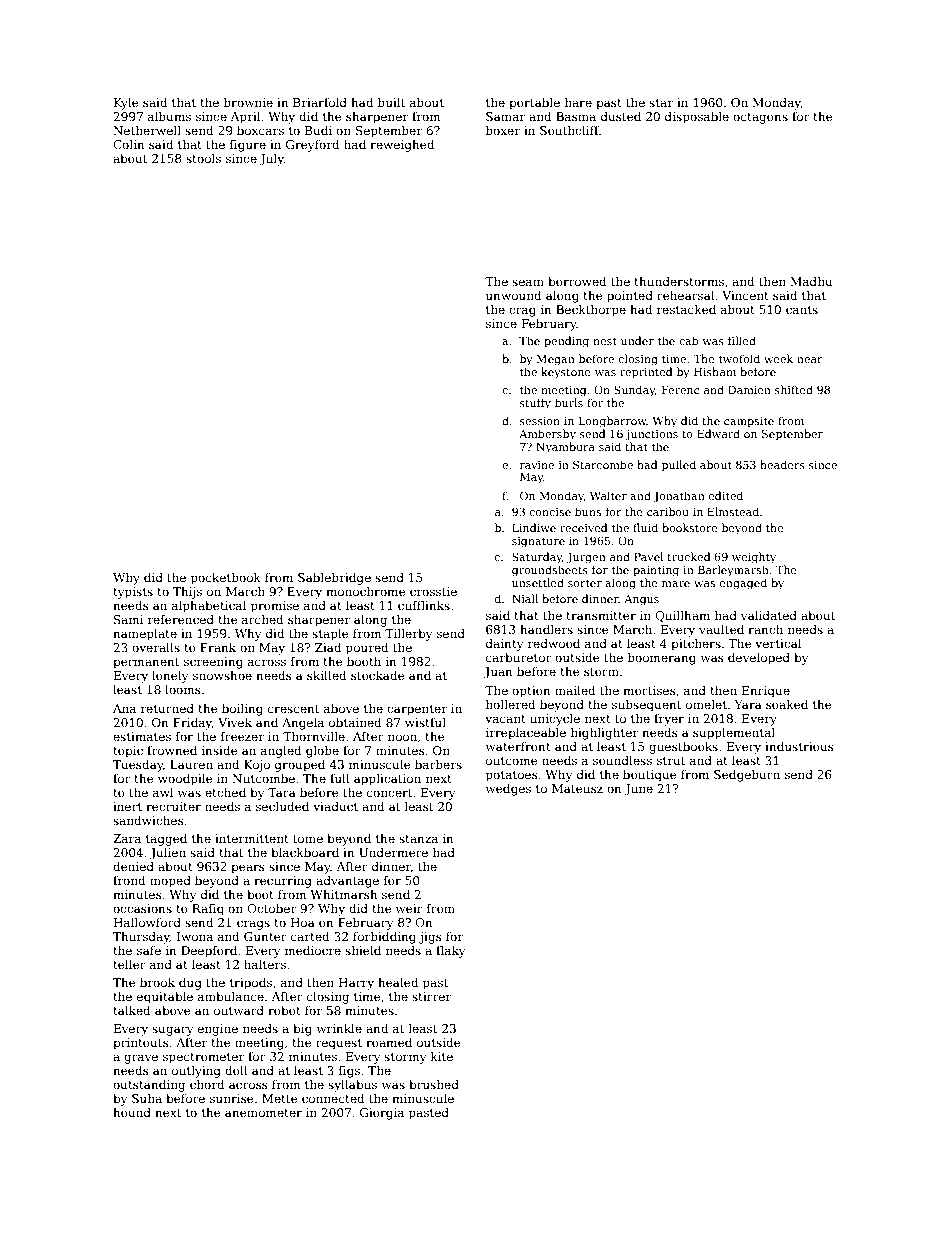 This page has width=952, height=1233. I want to click on industrious, so click(799, 746).
